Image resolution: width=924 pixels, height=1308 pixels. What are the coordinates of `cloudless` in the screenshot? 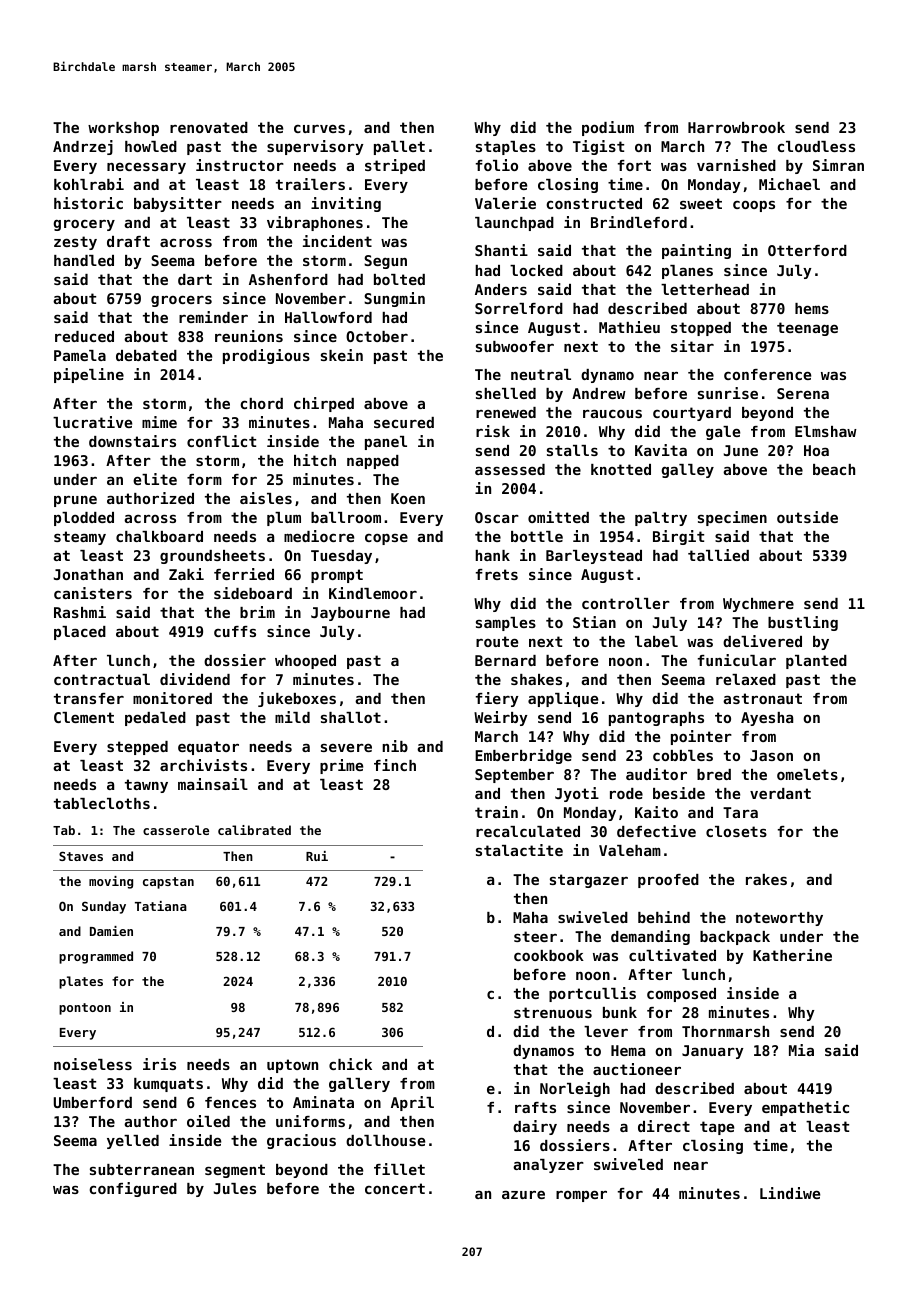 It's located at (816, 146).
